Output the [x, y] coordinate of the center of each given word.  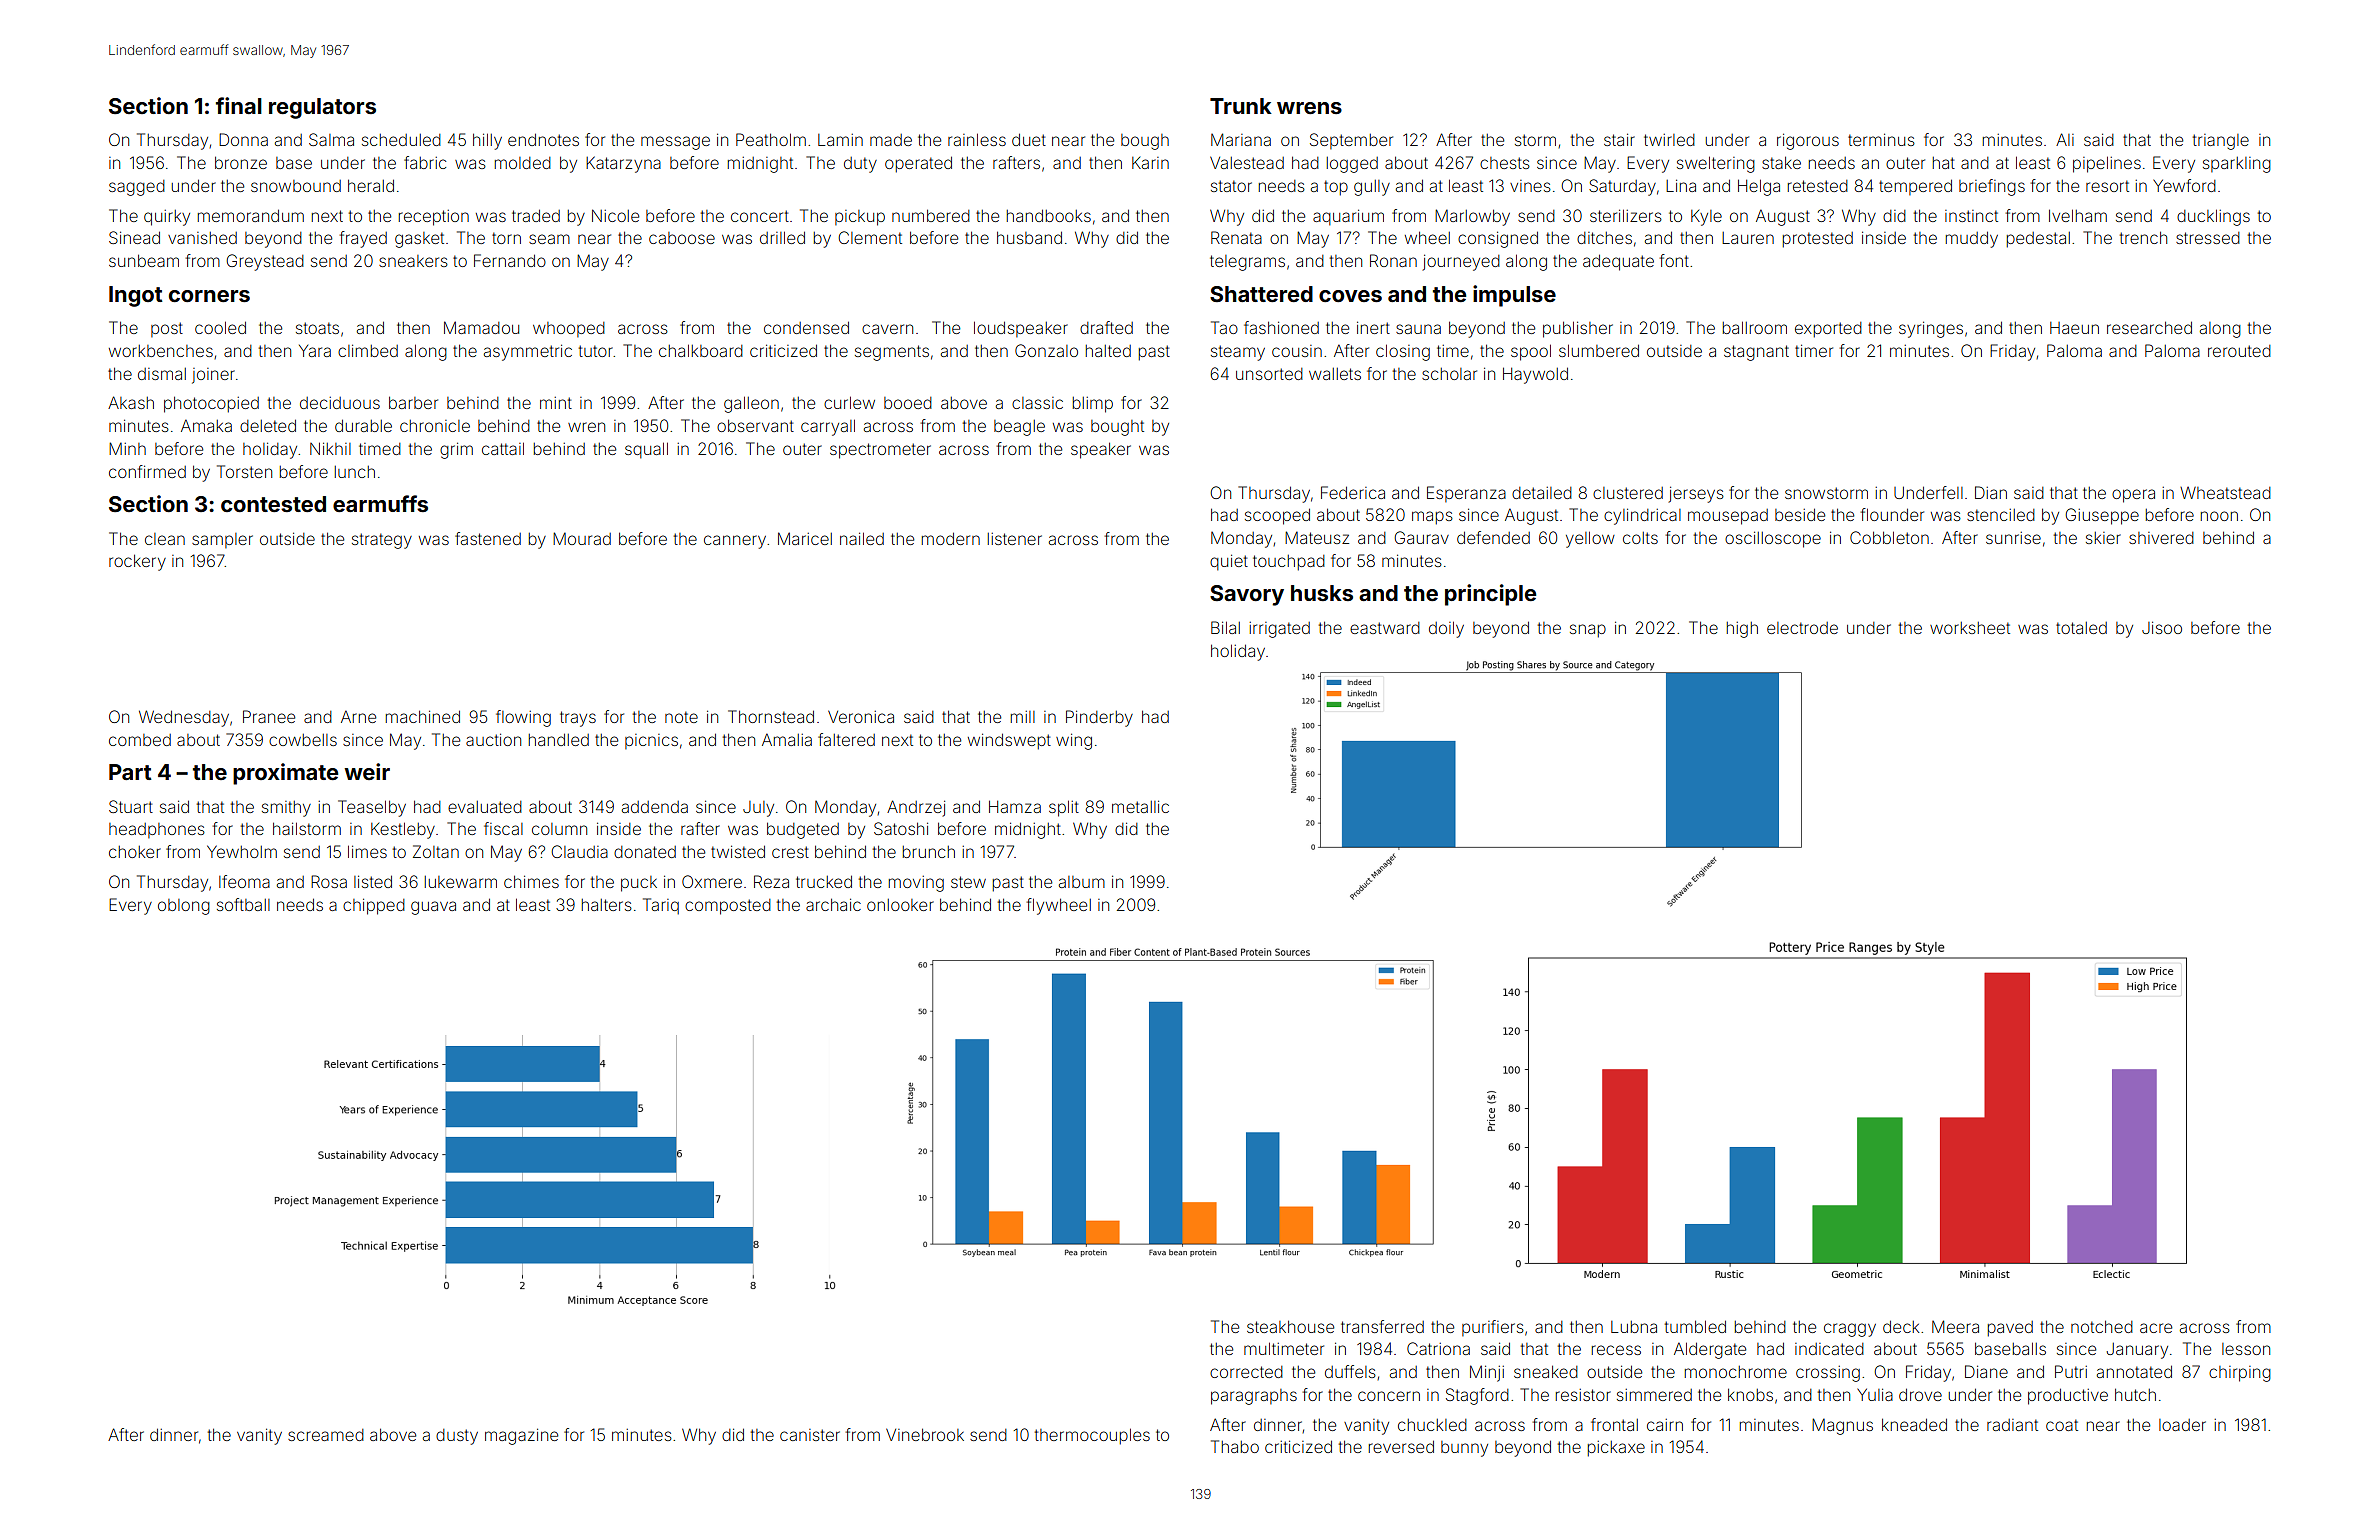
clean [165, 539]
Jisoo [2162, 627]
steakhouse [1290, 1326]
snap [1588, 631]
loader [2182, 1425]
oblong [184, 907]
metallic [1140, 806]
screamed [326, 1435]
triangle [2221, 142]
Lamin [840, 140]
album [1082, 882]
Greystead [265, 262]
